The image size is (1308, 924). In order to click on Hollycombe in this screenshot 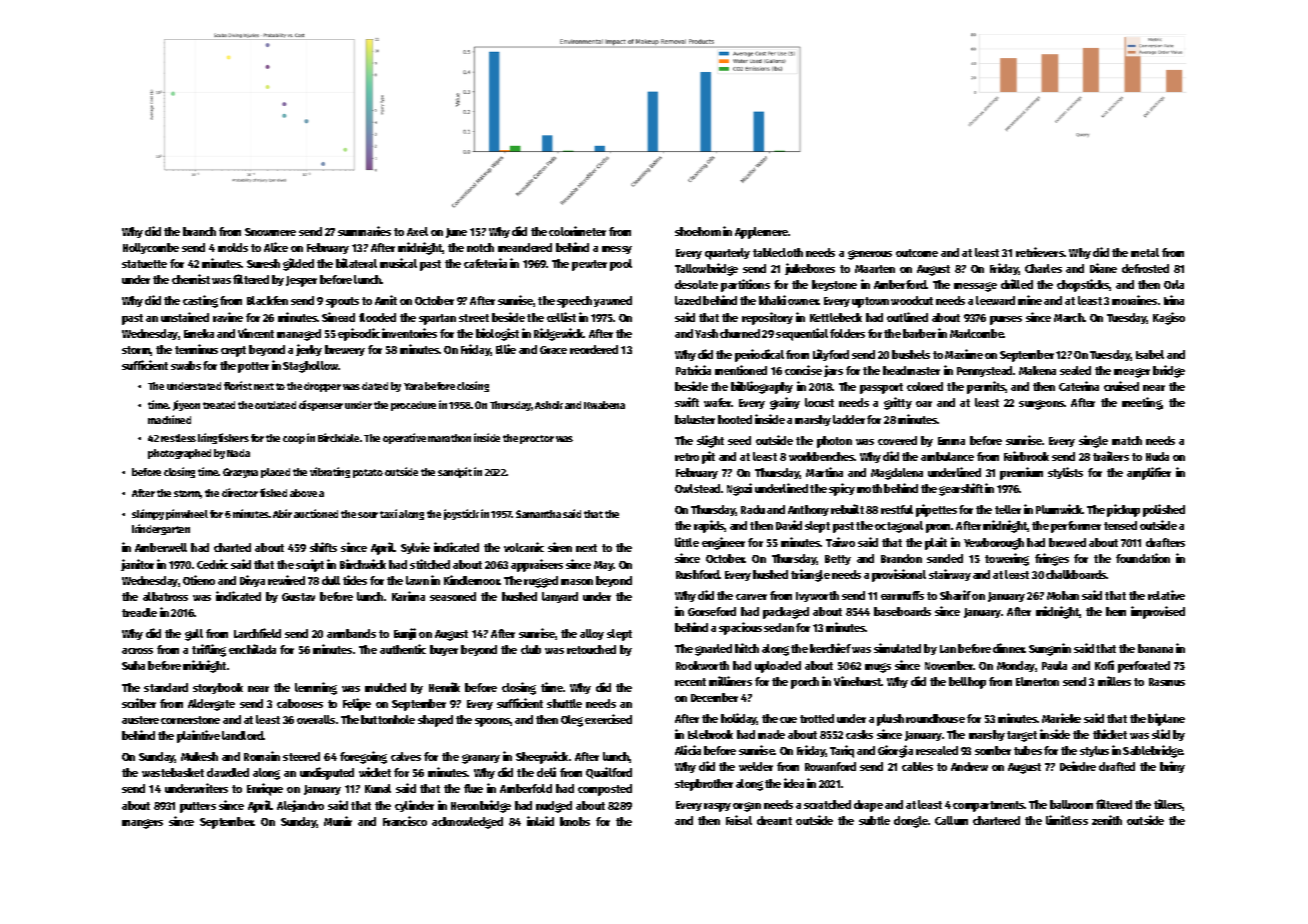, I will do `click(151, 248)`.
